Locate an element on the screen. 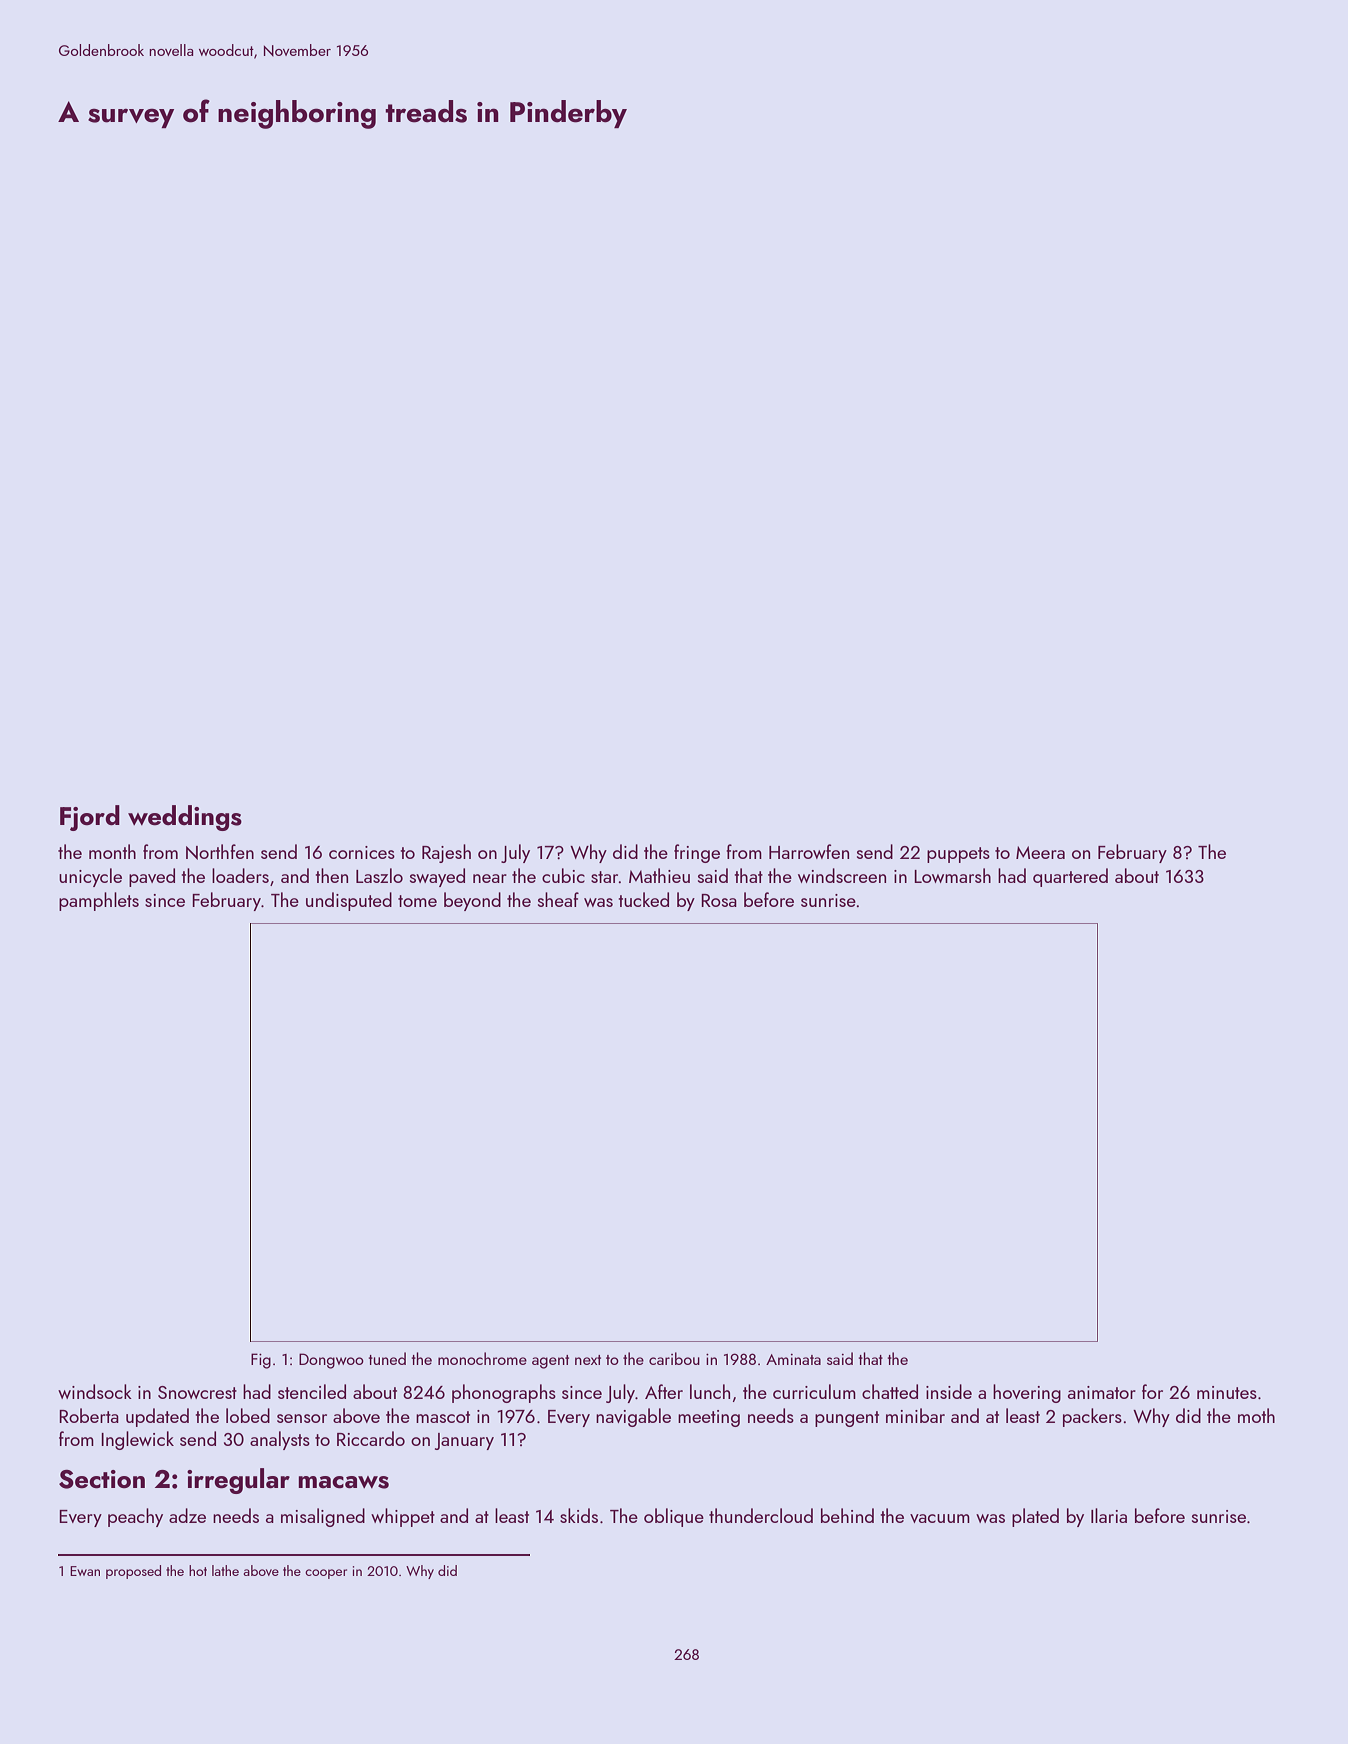 The image size is (1348, 1744). next is located at coordinates (588, 1360).
